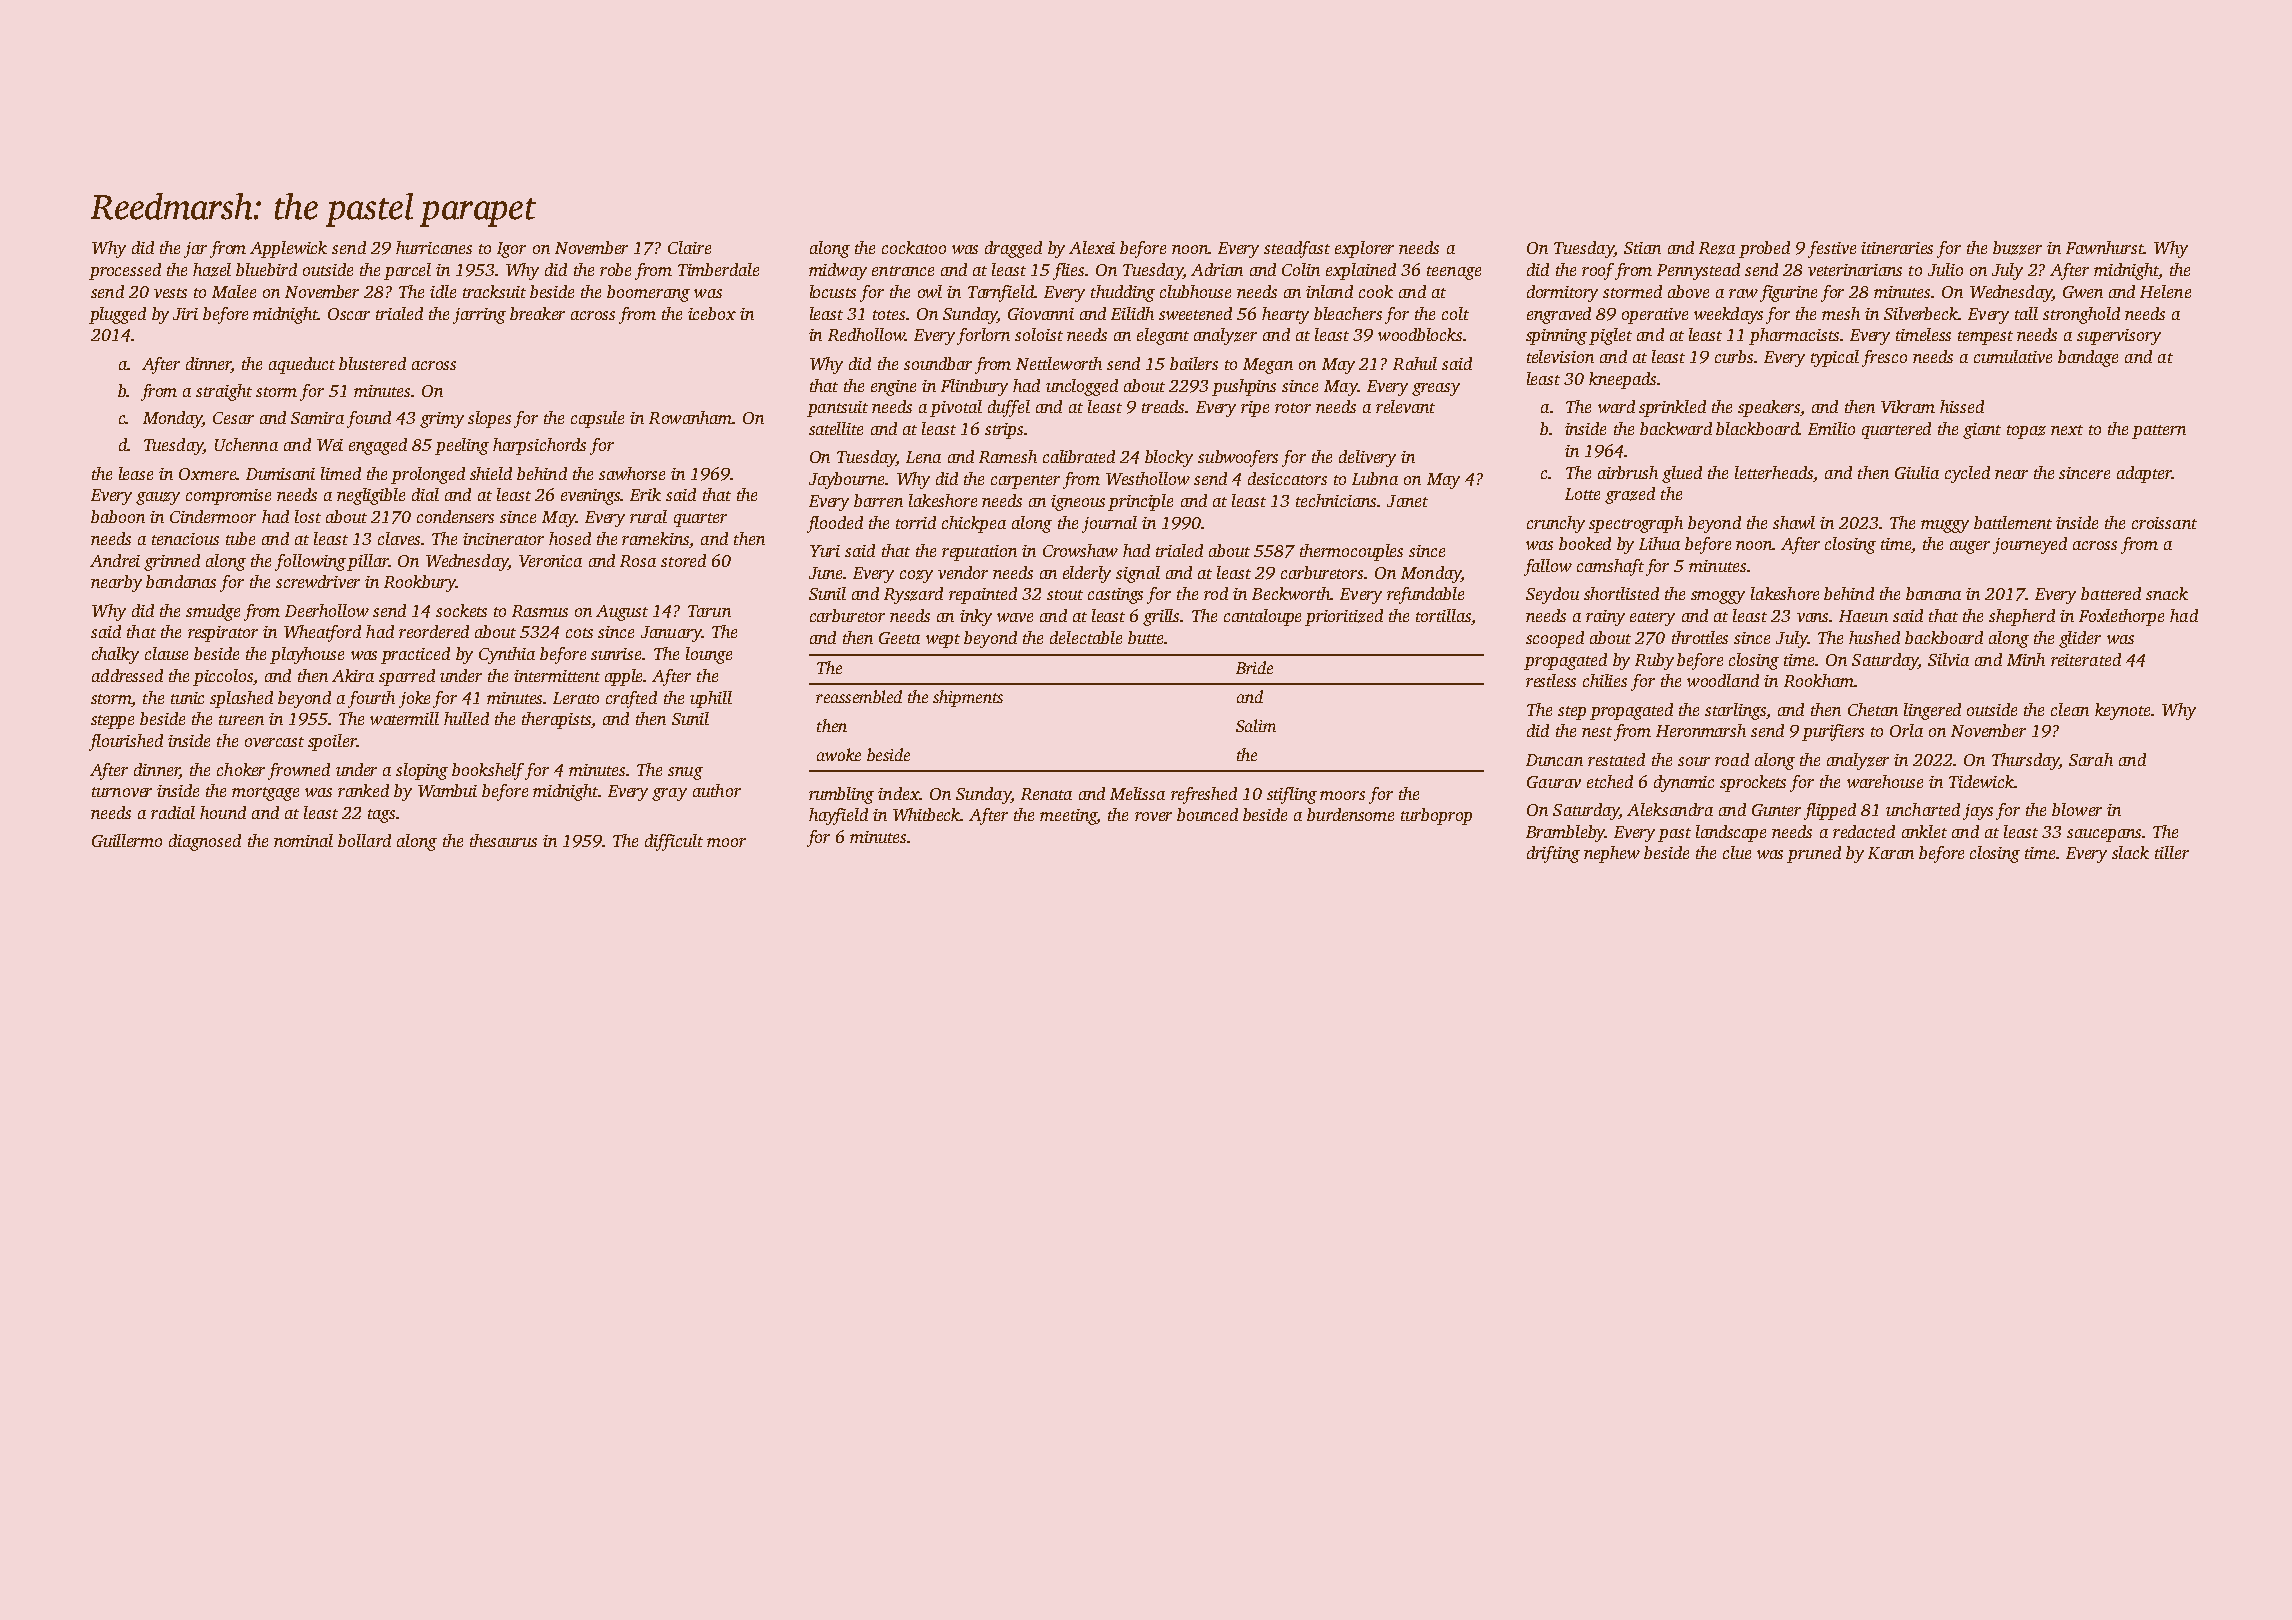 The width and height of the page is (2292, 1620). I want to click on practiced, so click(415, 655).
